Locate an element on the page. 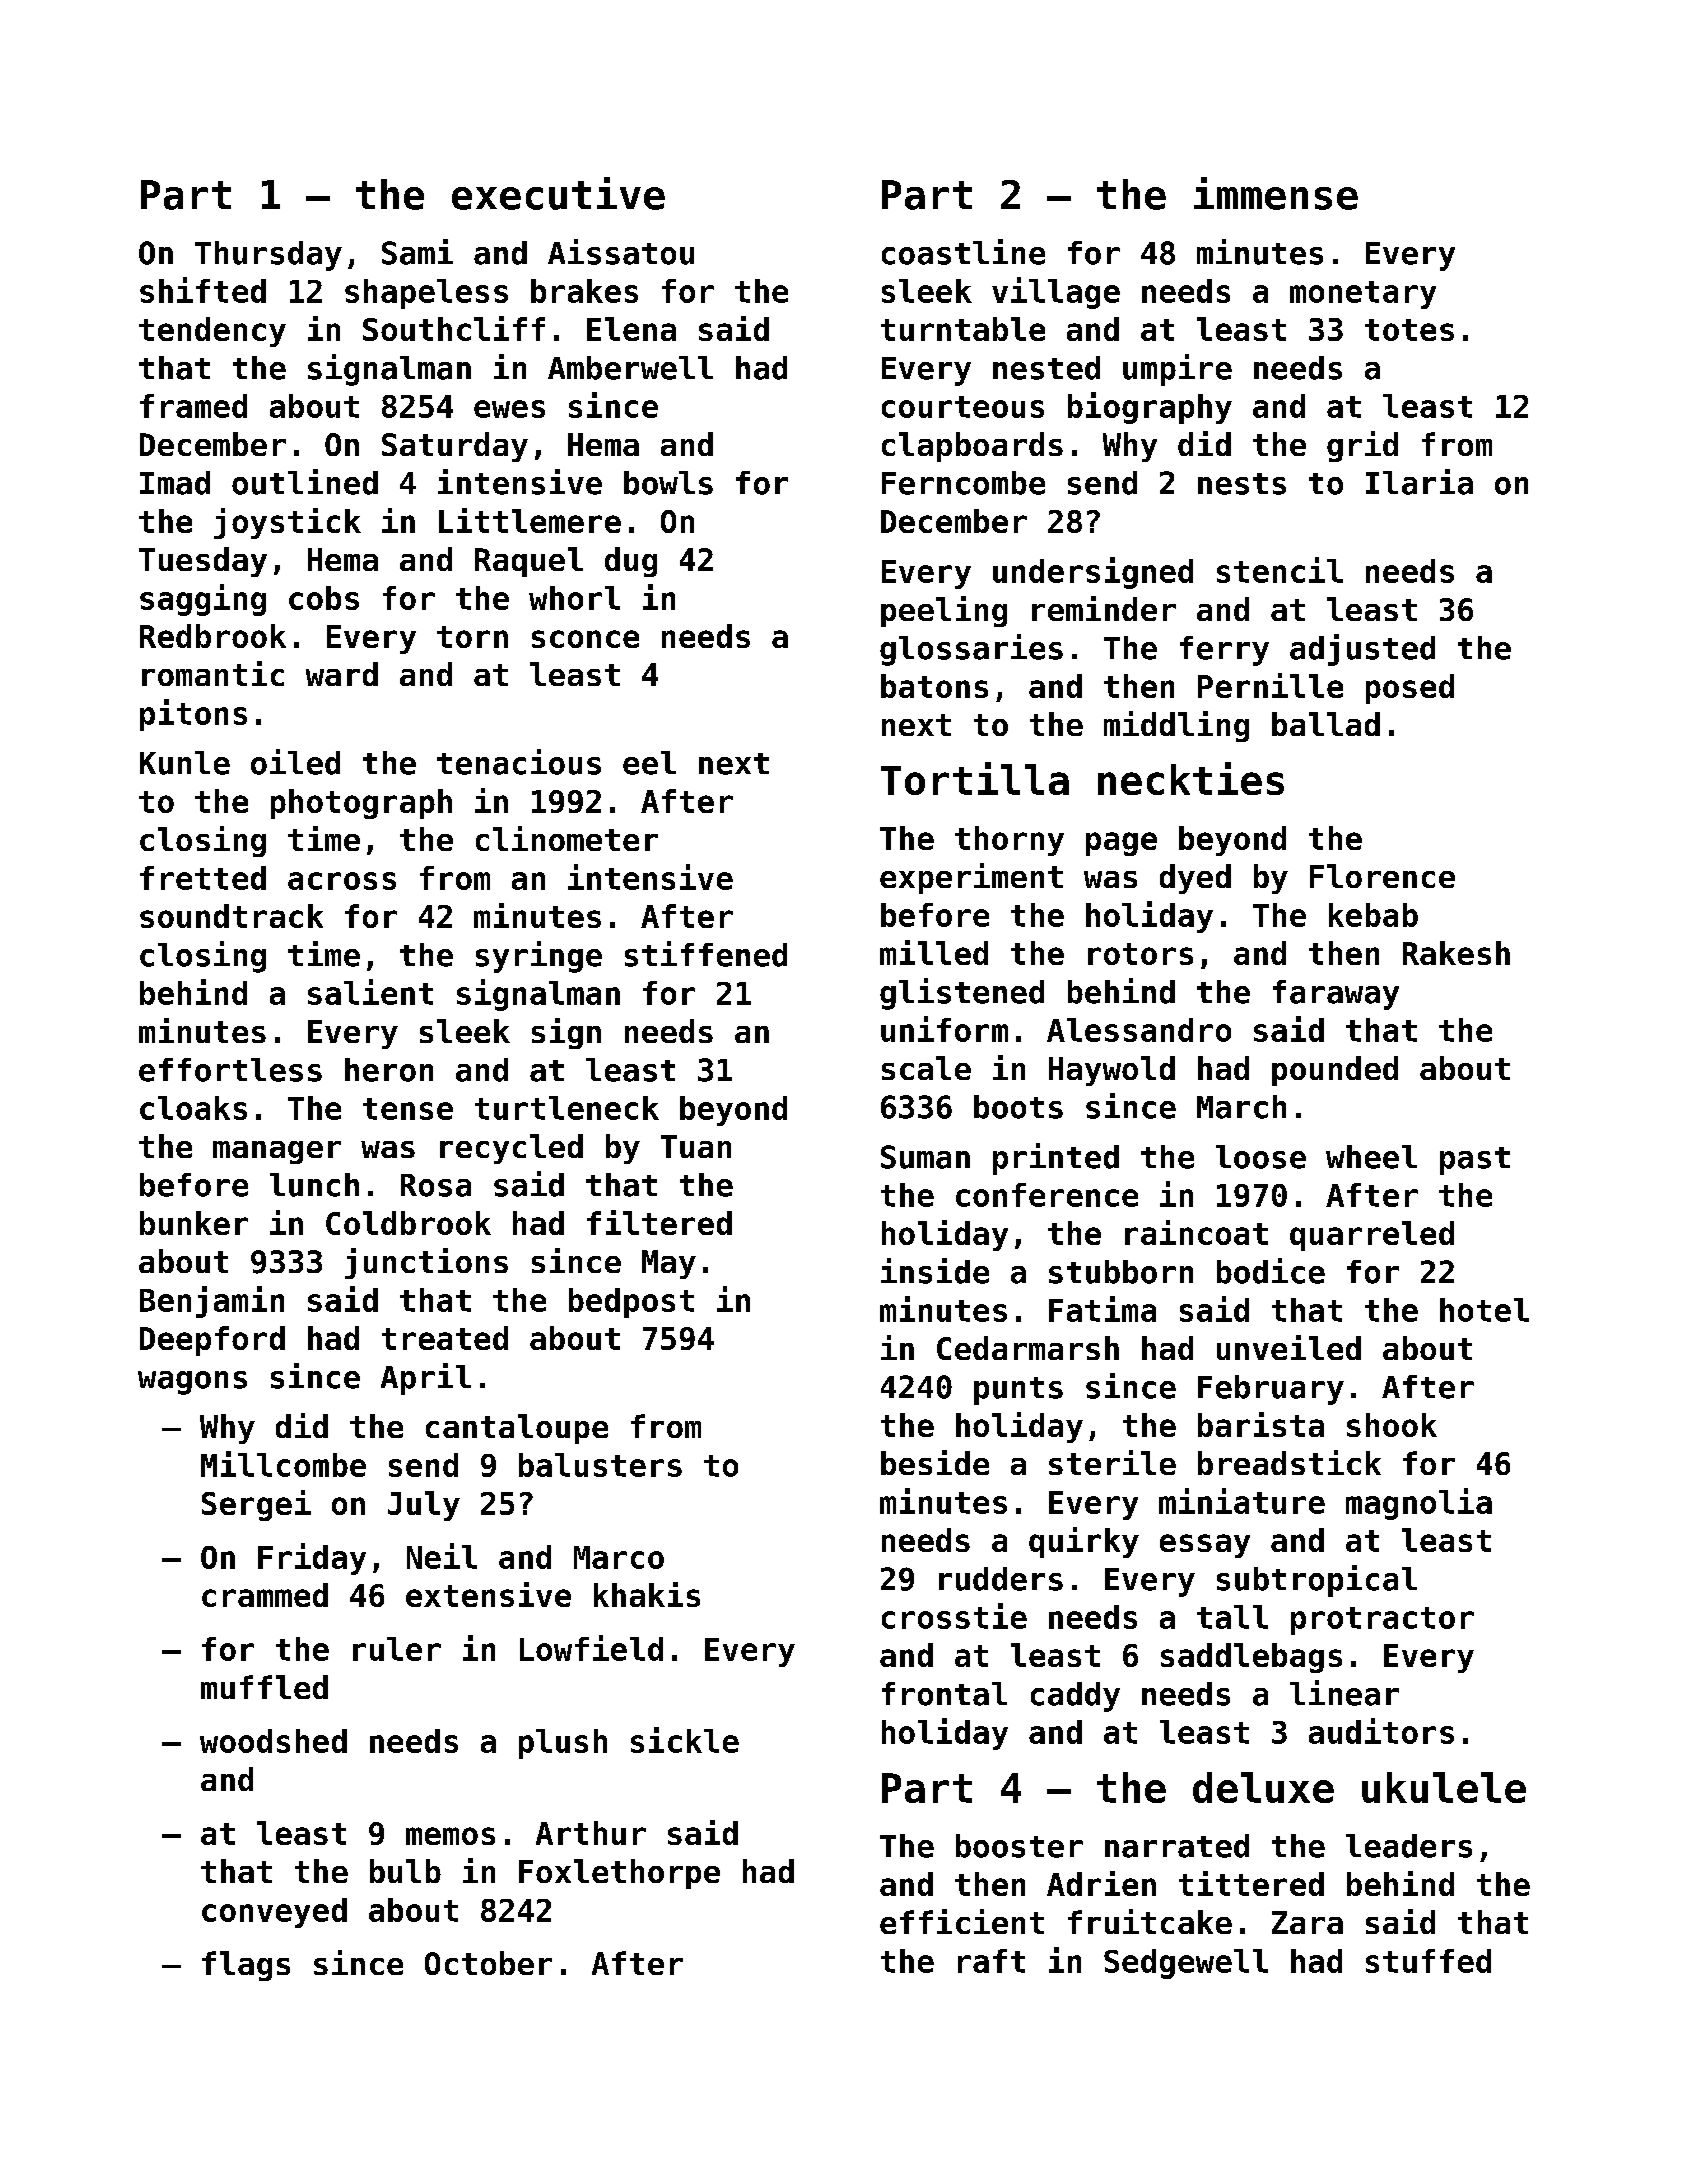  Sedgewell is located at coordinates (1186, 1964).
